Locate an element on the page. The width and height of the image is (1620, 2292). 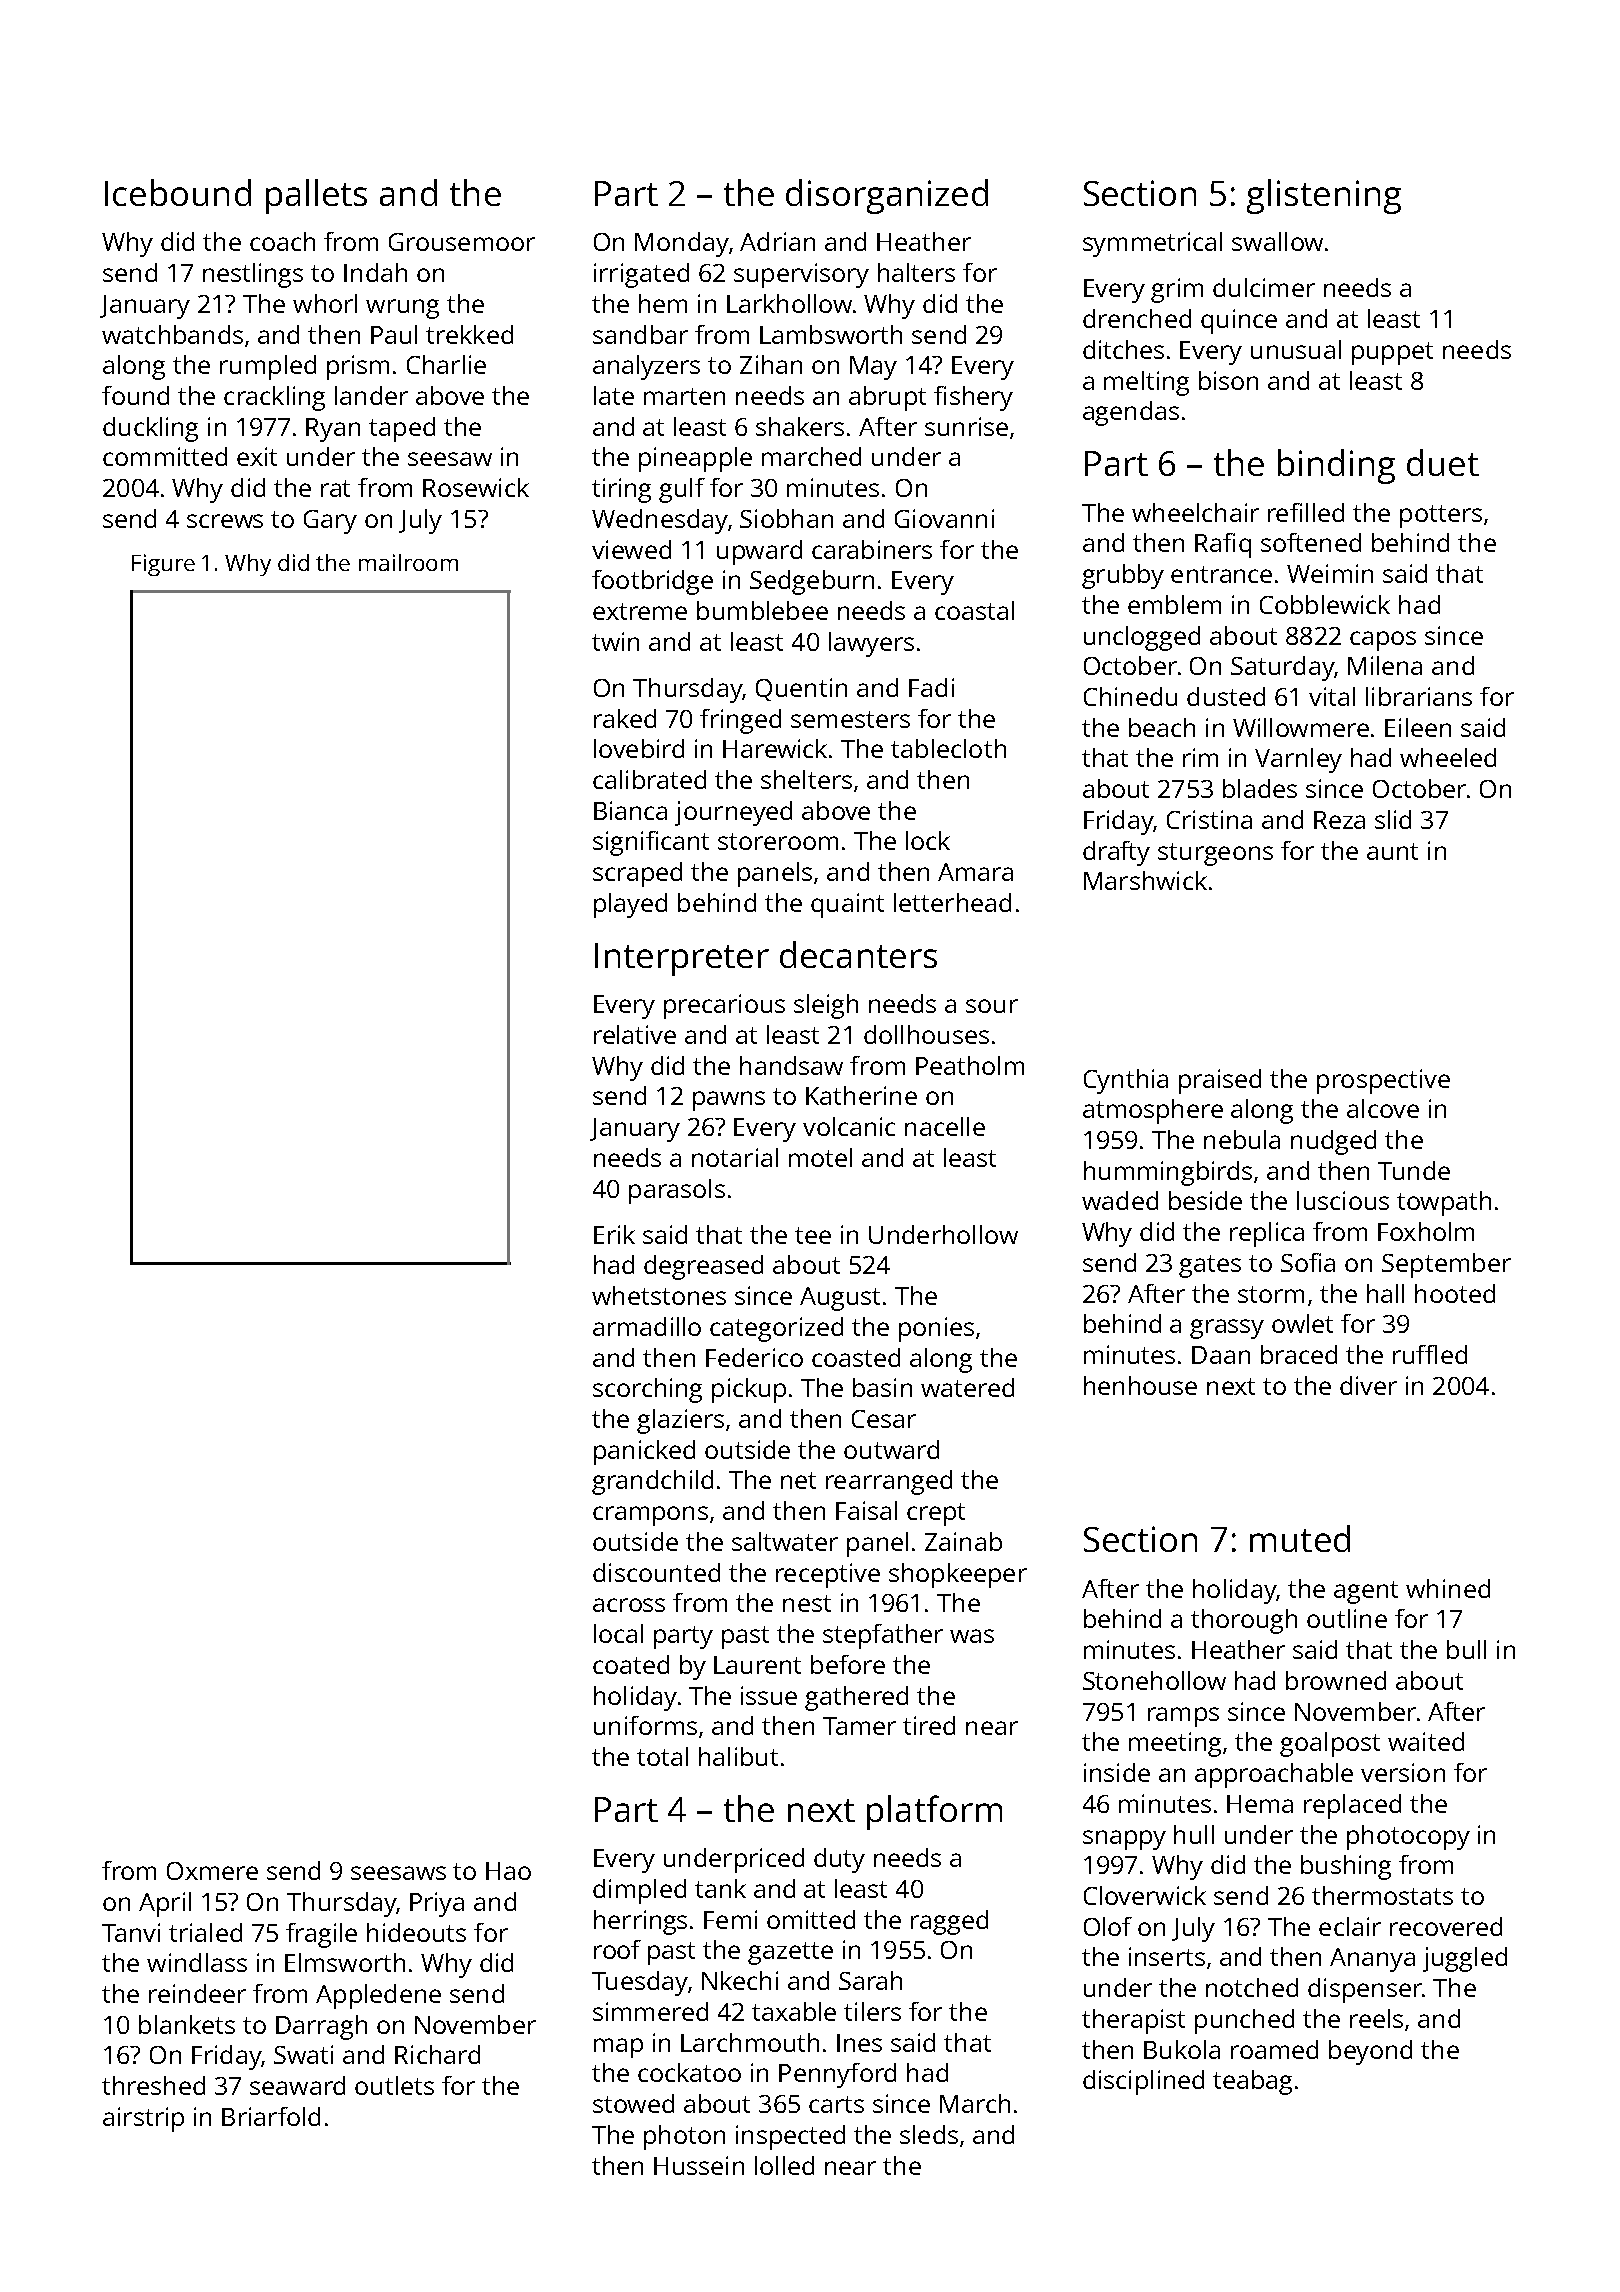
windlass is located at coordinates (197, 1962).
